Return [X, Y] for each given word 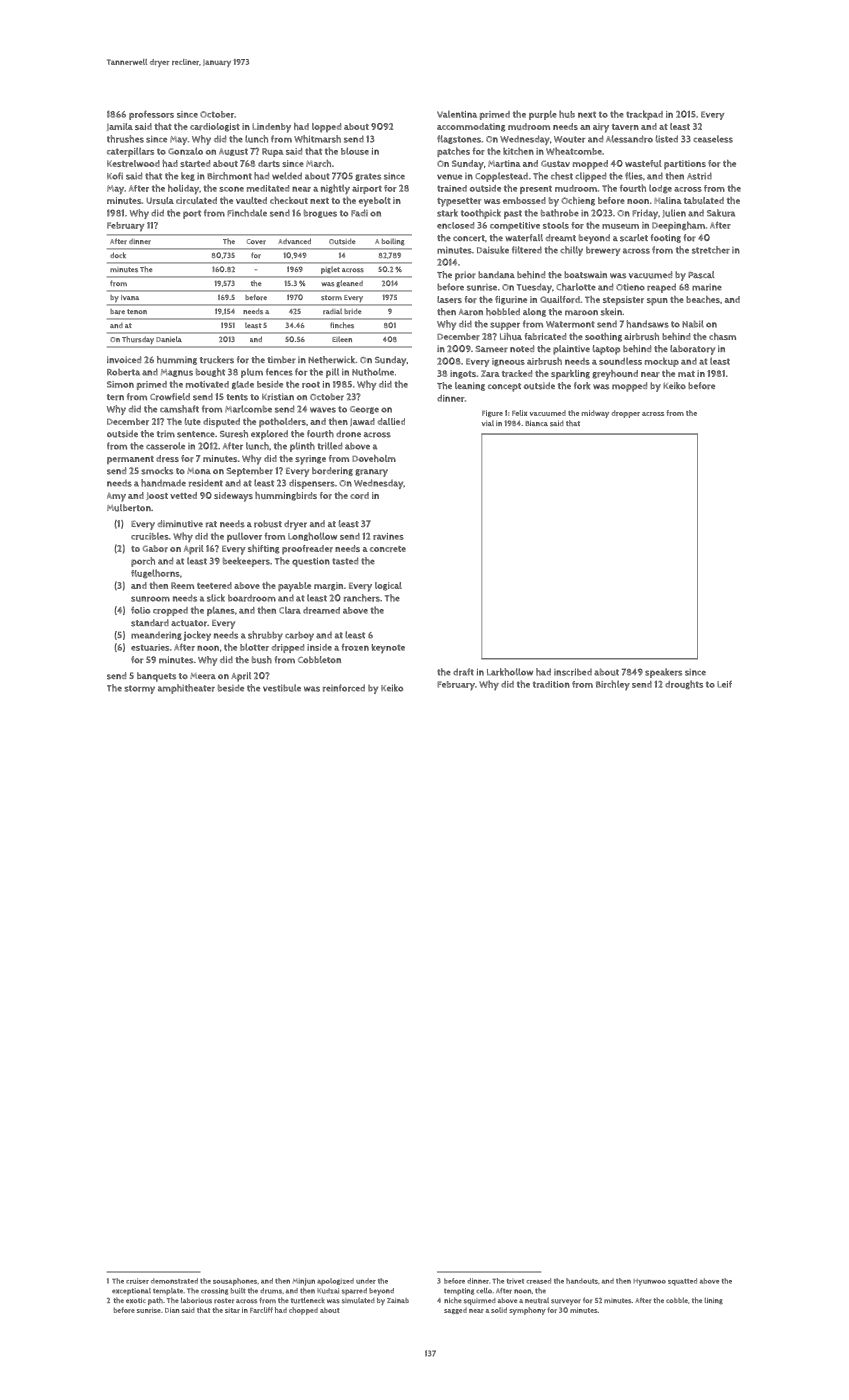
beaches [703, 299]
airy [601, 128]
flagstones [459, 139]
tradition [551, 684]
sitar [232, 1310]
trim [166, 434]
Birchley [613, 685]
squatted [682, 1282]
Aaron [471, 312]
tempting [459, 1291]
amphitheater [186, 689]
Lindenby [271, 128]
